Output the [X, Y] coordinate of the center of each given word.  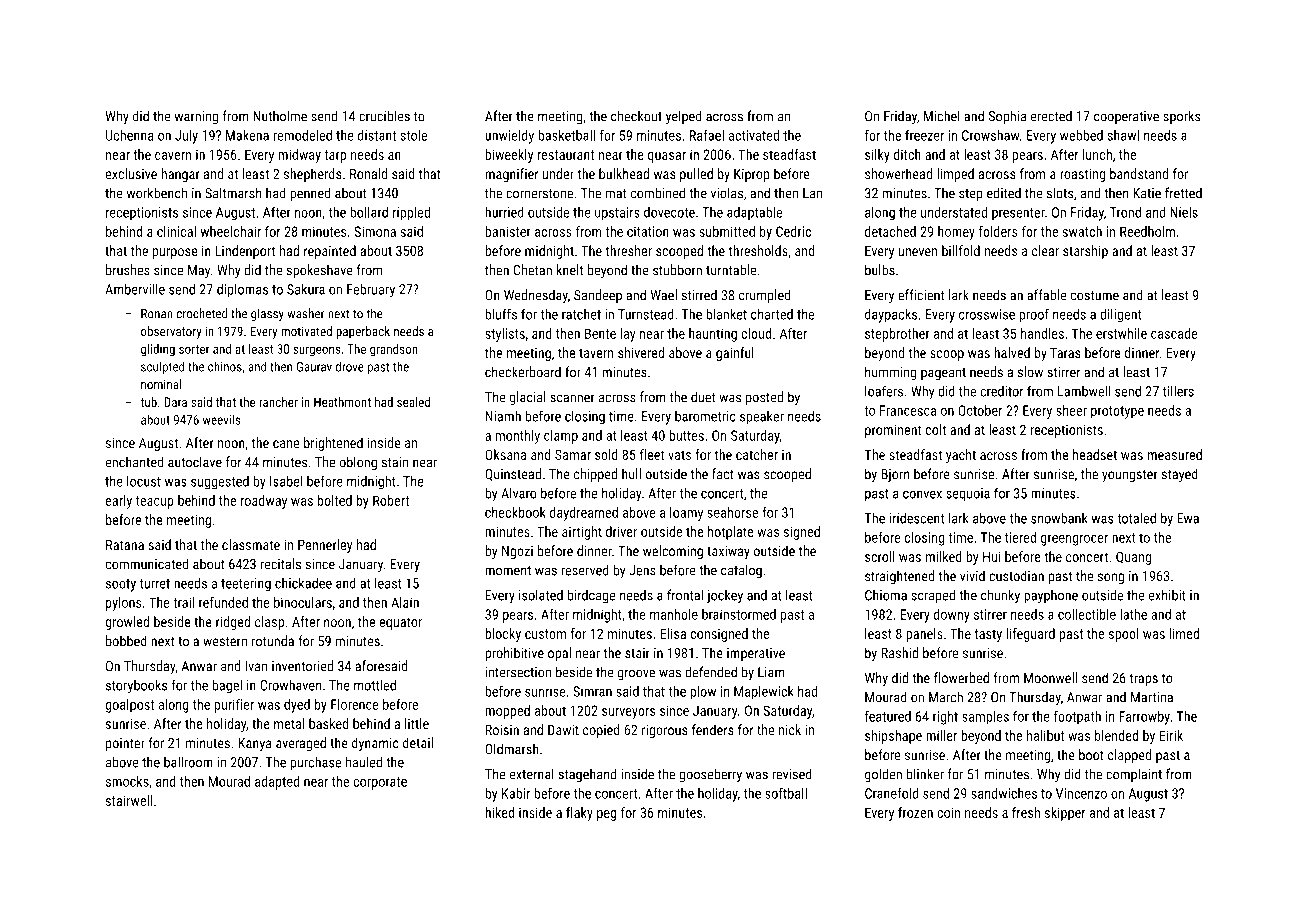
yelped [684, 117]
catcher [757, 454]
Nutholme [280, 116]
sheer [1071, 410]
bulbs [880, 270]
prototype [1117, 412]
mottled [375, 685]
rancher [278, 402]
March [946, 697]
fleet [652, 454]
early [119, 501]
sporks [1182, 117]
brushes [128, 270]
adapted [277, 783]
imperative [756, 654]
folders [998, 231]
